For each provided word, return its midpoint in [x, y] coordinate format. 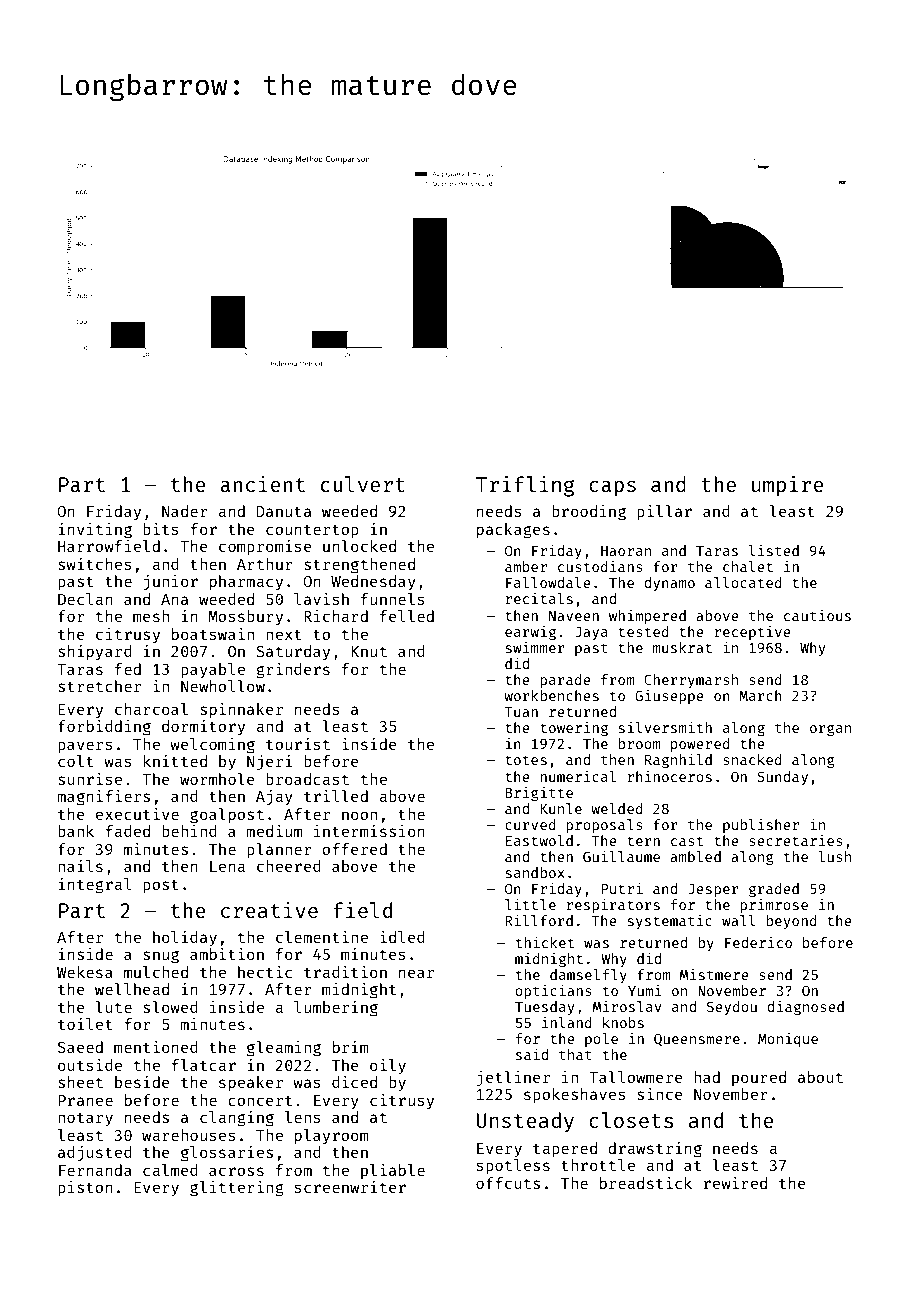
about [820, 1077]
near [416, 973]
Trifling [525, 486]
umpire [788, 486]
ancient [262, 484]
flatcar [204, 1065]
